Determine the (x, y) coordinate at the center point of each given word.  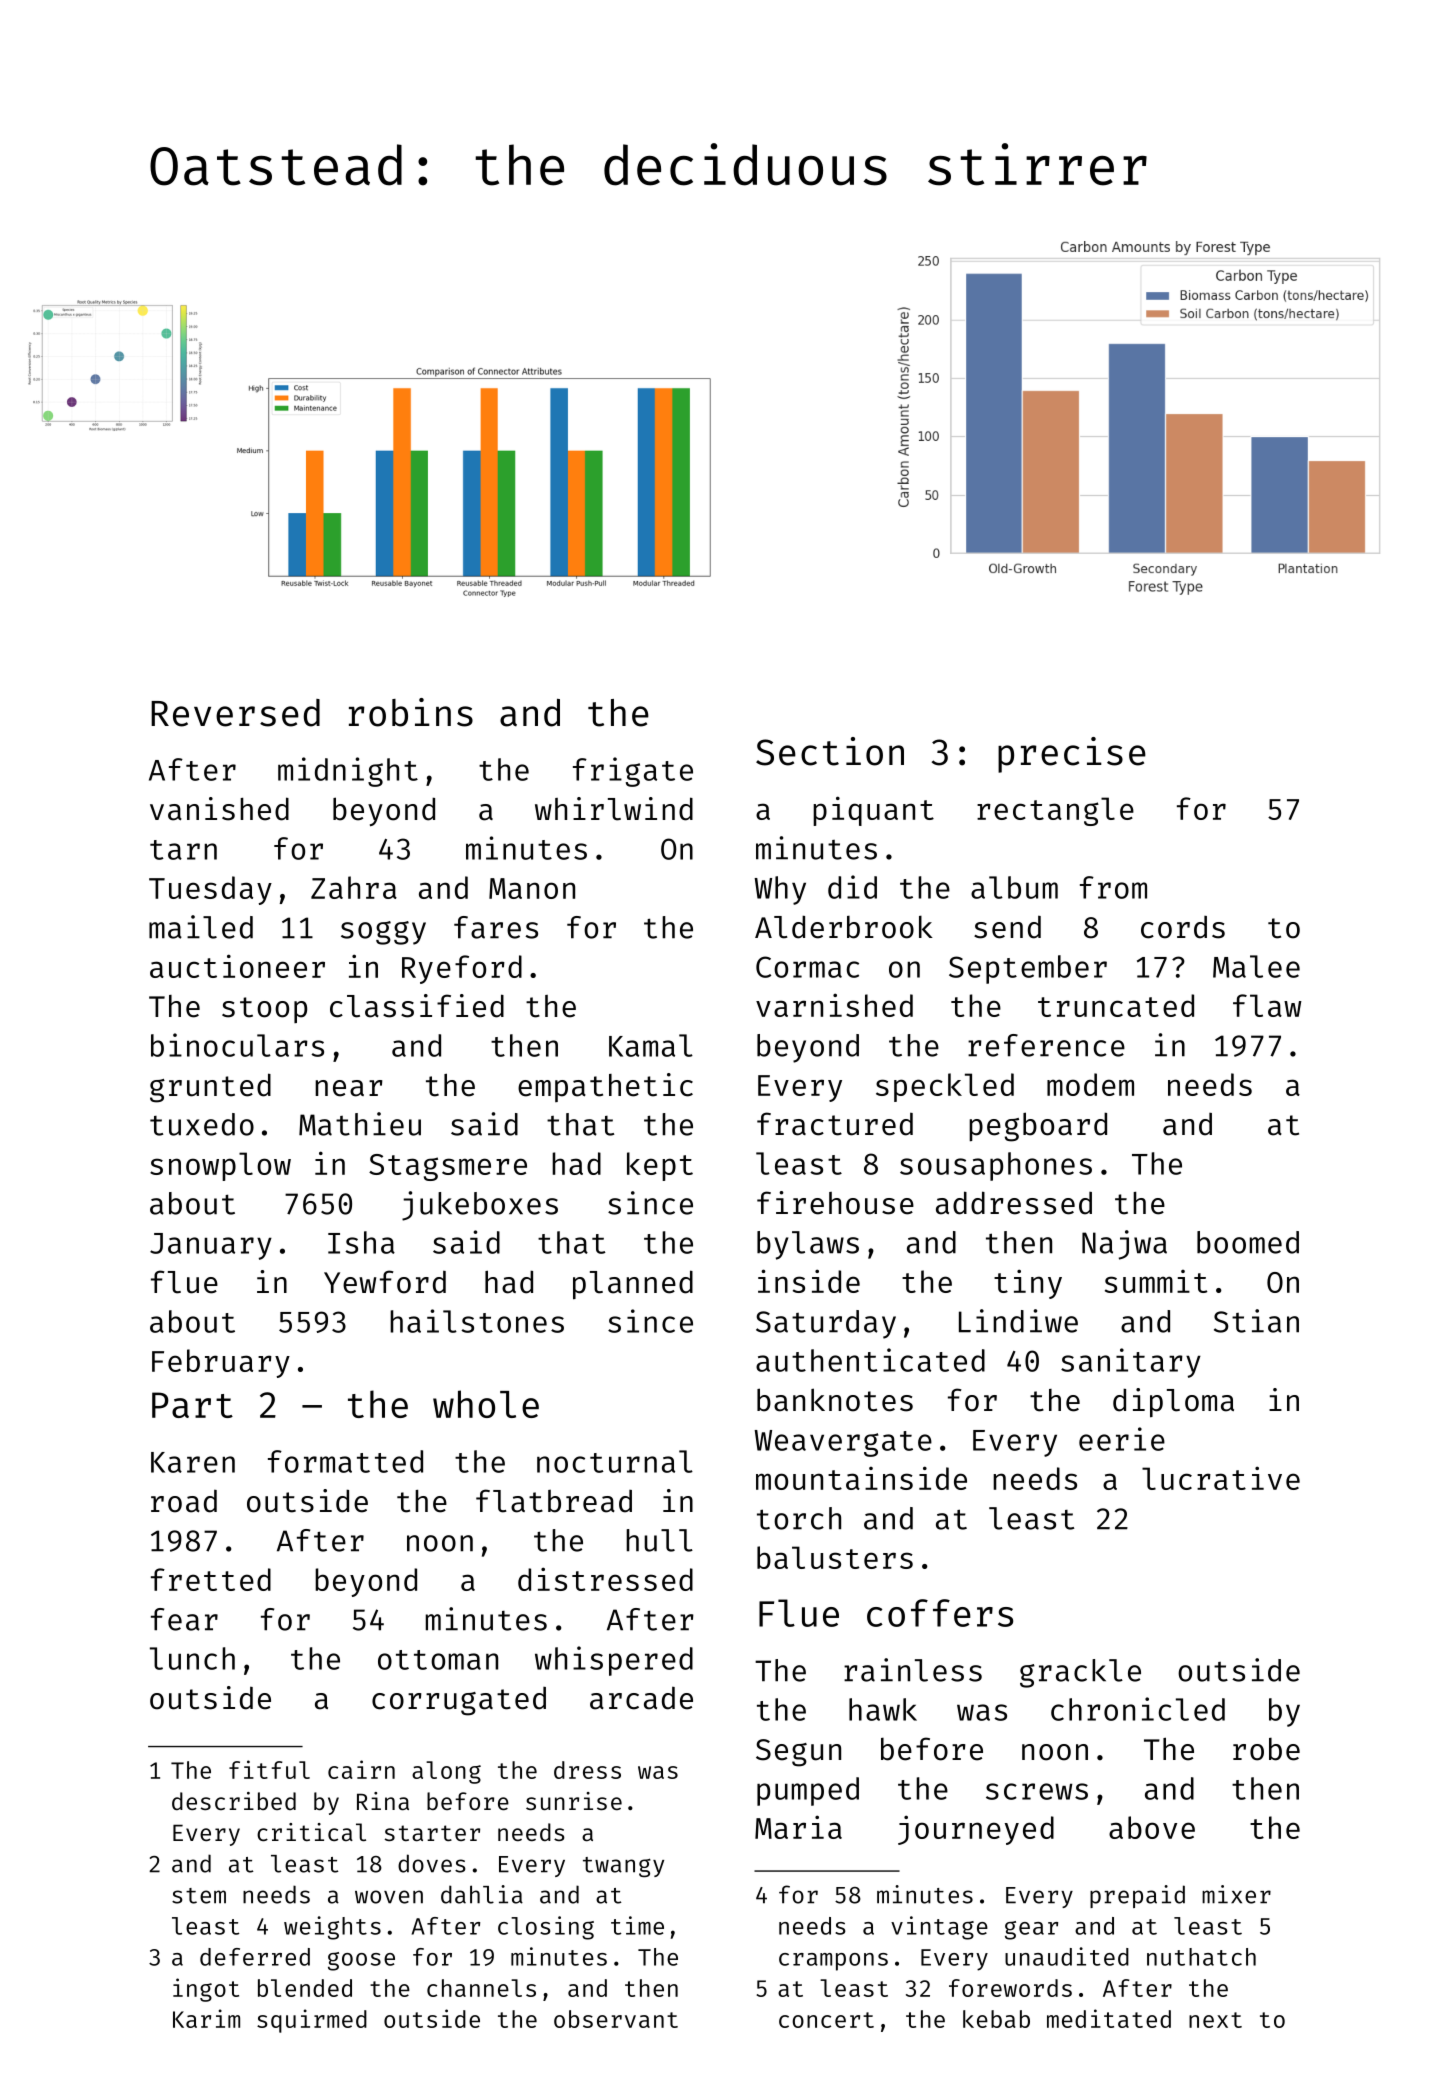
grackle (1080, 1673)
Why (780, 890)
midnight (348, 772)
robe (1266, 1749)
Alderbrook (844, 927)
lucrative (1221, 1478)
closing (546, 1928)
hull (659, 1540)
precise (1072, 755)
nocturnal (615, 1461)
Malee (1256, 966)
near (348, 1088)
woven (389, 1897)
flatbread (554, 1501)
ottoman (438, 1660)
